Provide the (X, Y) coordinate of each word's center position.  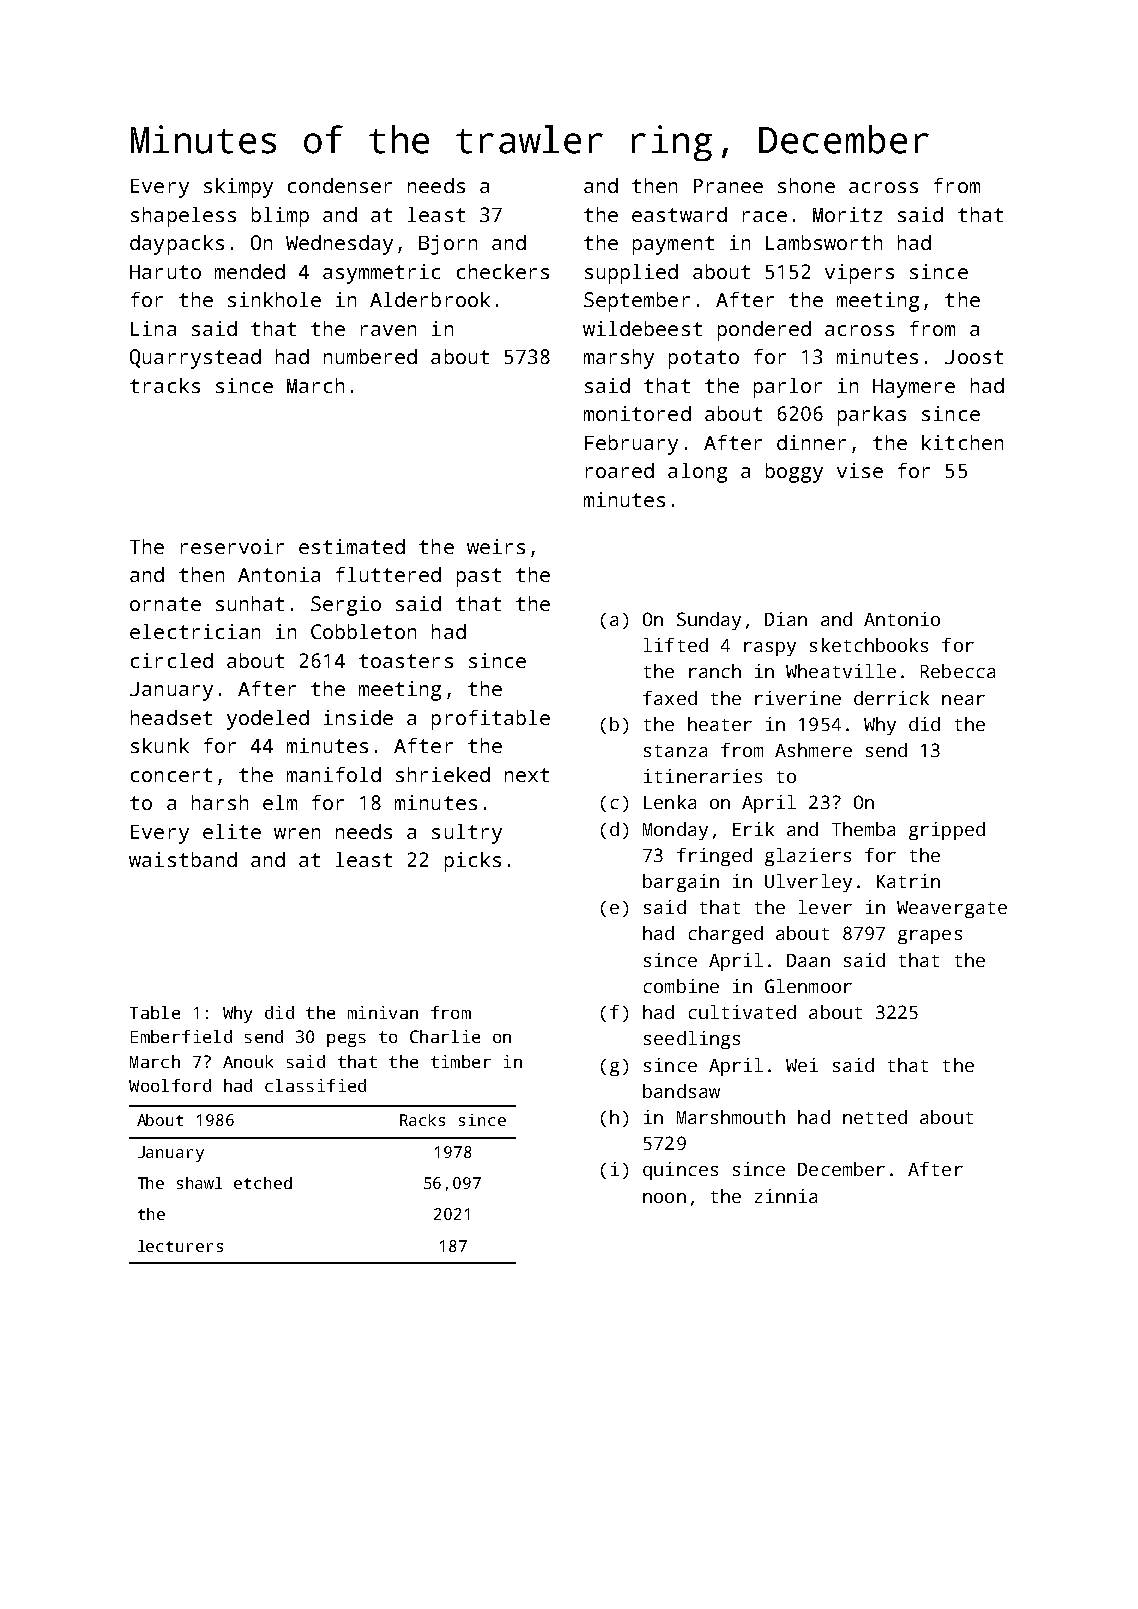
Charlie (445, 1036)
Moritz (847, 214)
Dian (786, 619)
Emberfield (181, 1036)
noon (664, 1198)
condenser (340, 185)
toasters (406, 661)
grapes (930, 937)
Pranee (728, 186)
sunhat (250, 603)
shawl (199, 1183)
